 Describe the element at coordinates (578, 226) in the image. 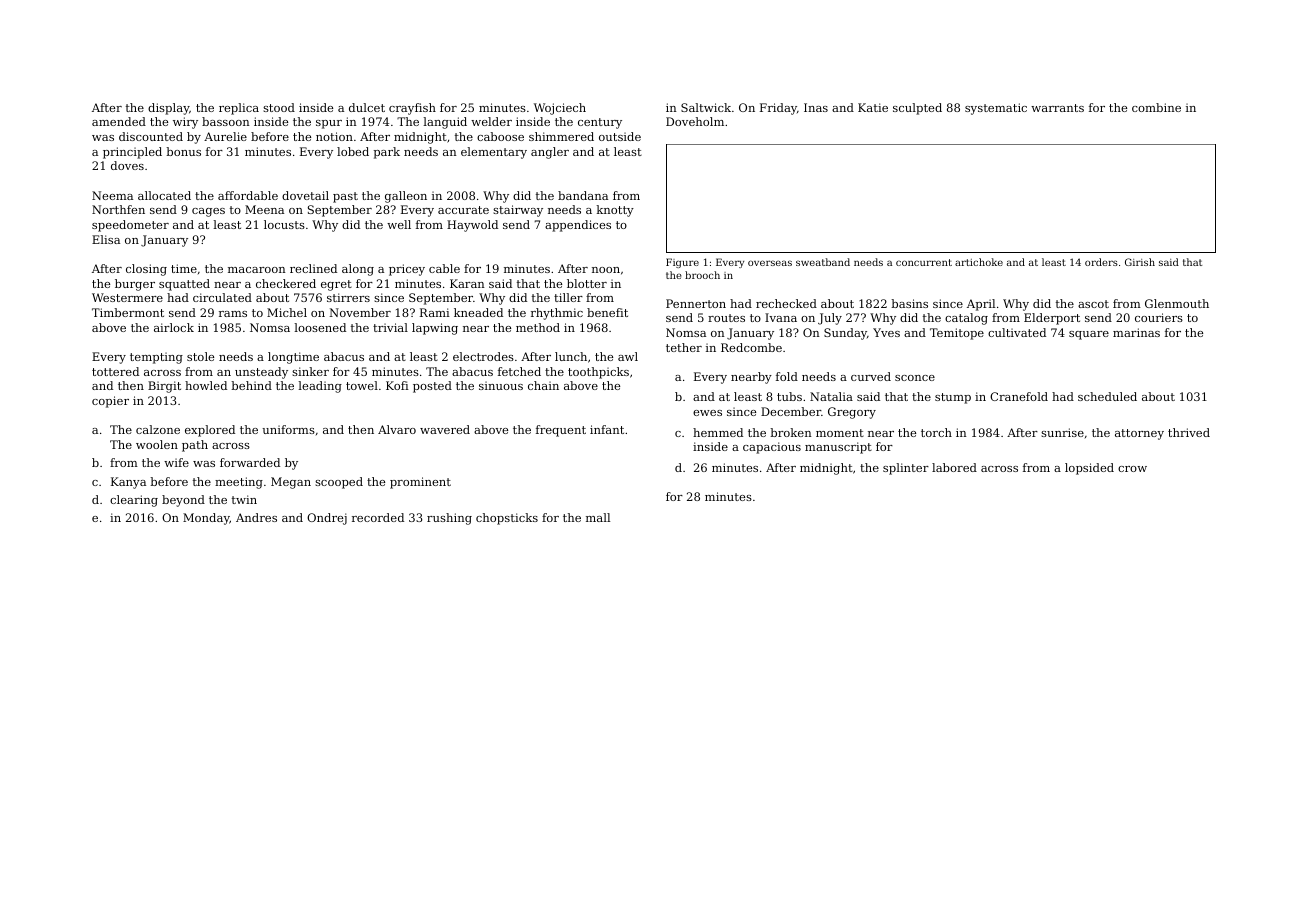

I see `appendices` at that location.
